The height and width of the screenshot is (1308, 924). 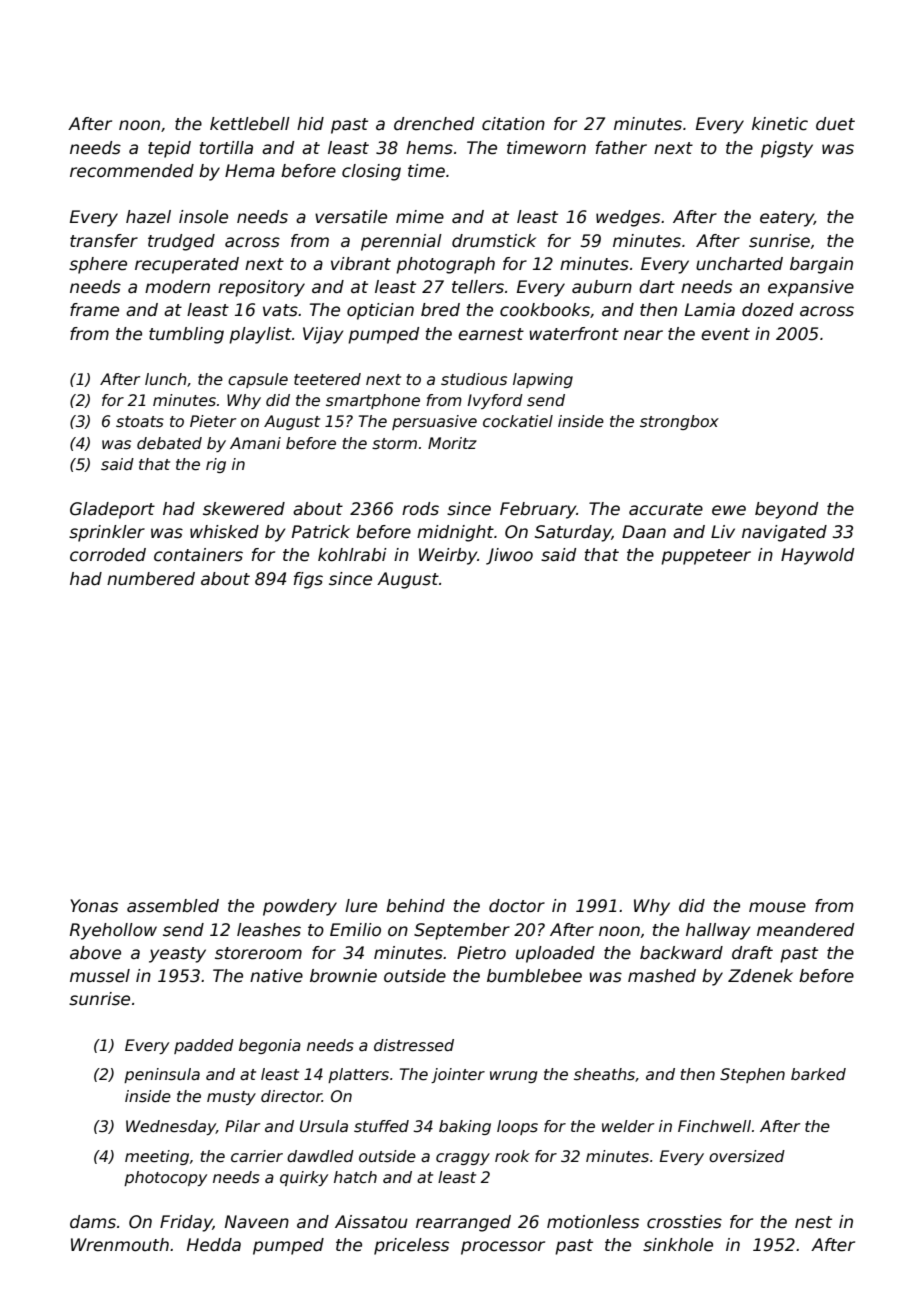 What do you see at coordinates (503, 1248) in the screenshot?
I see `processor` at bounding box center [503, 1248].
